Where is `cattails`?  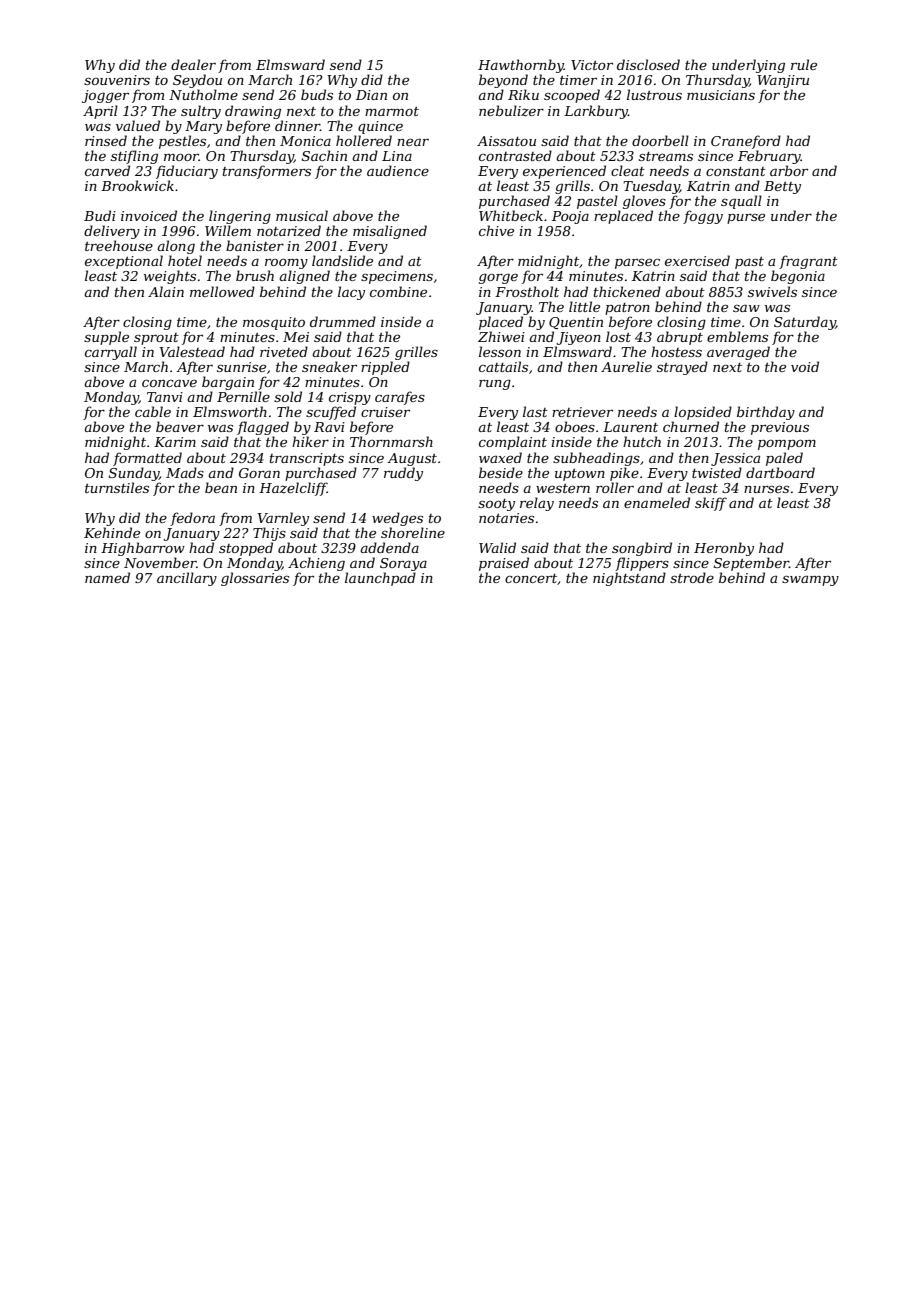 cattails is located at coordinates (503, 366).
